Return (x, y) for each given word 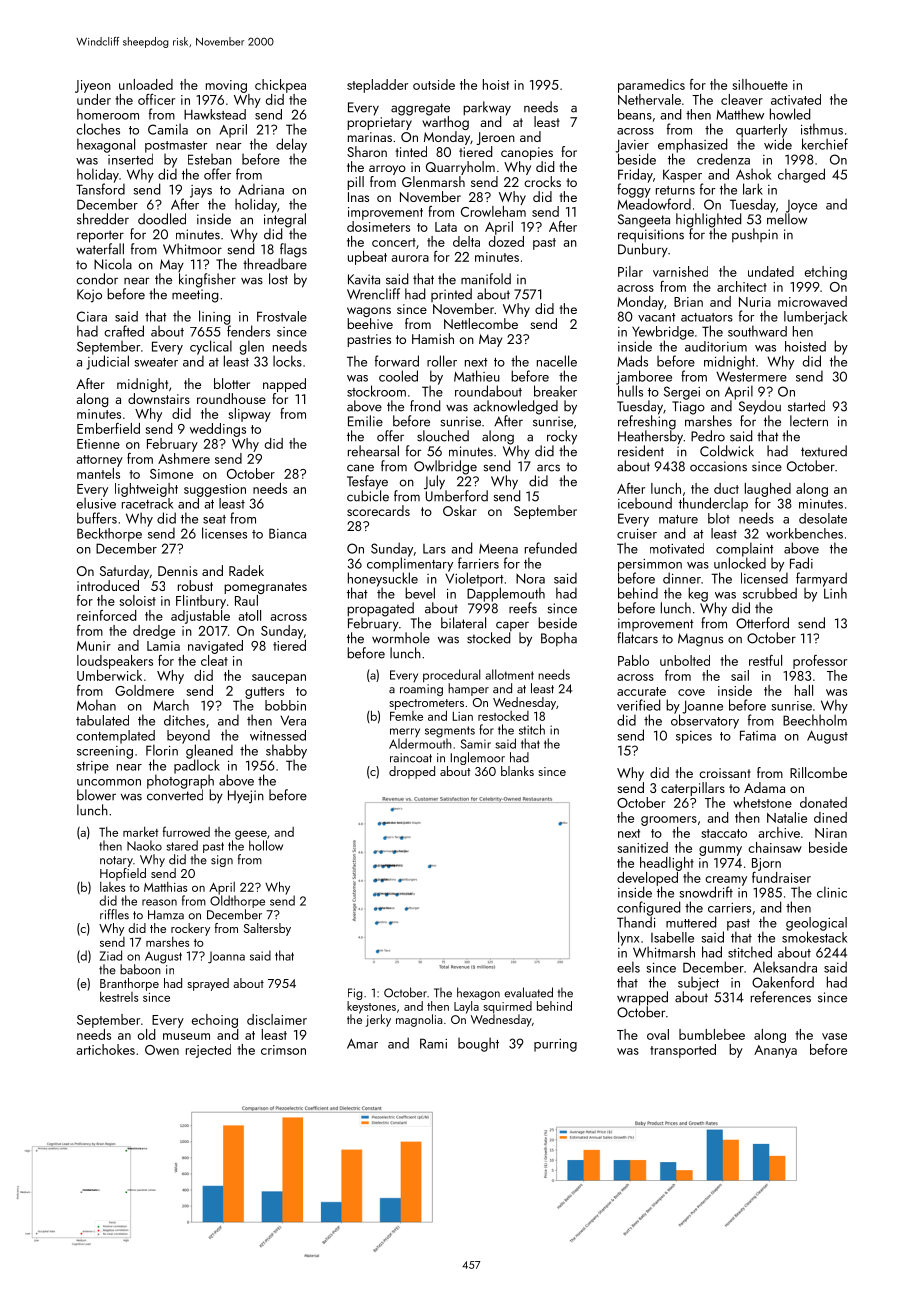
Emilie (365, 421)
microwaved (812, 301)
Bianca (287, 533)
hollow (266, 845)
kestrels (119, 997)
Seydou (760, 407)
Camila (168, 129)
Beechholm (815, 720)
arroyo (387, 170)
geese (251, 835)
